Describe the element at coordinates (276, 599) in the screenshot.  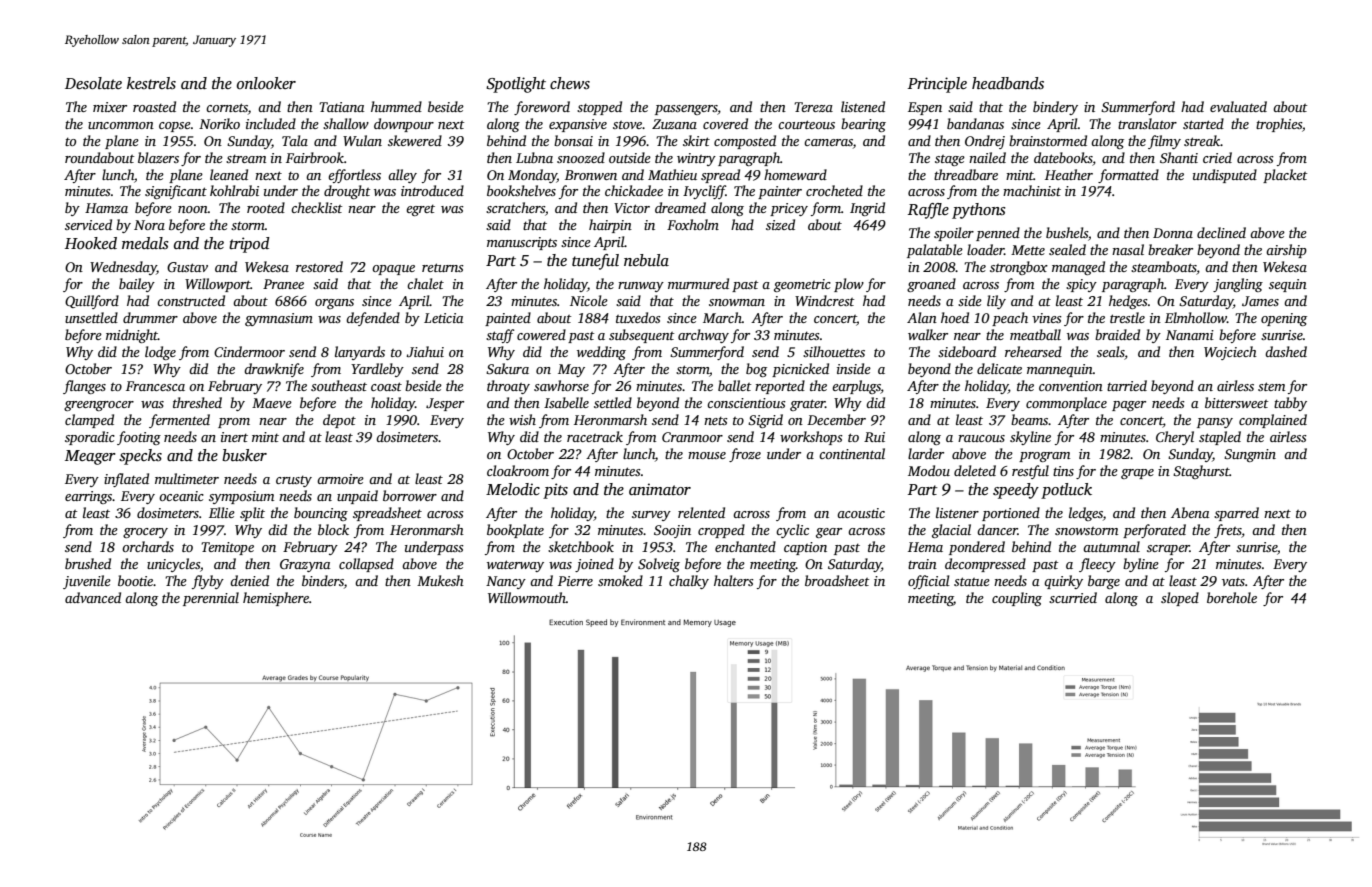
I see `hemisphere` at that location.
